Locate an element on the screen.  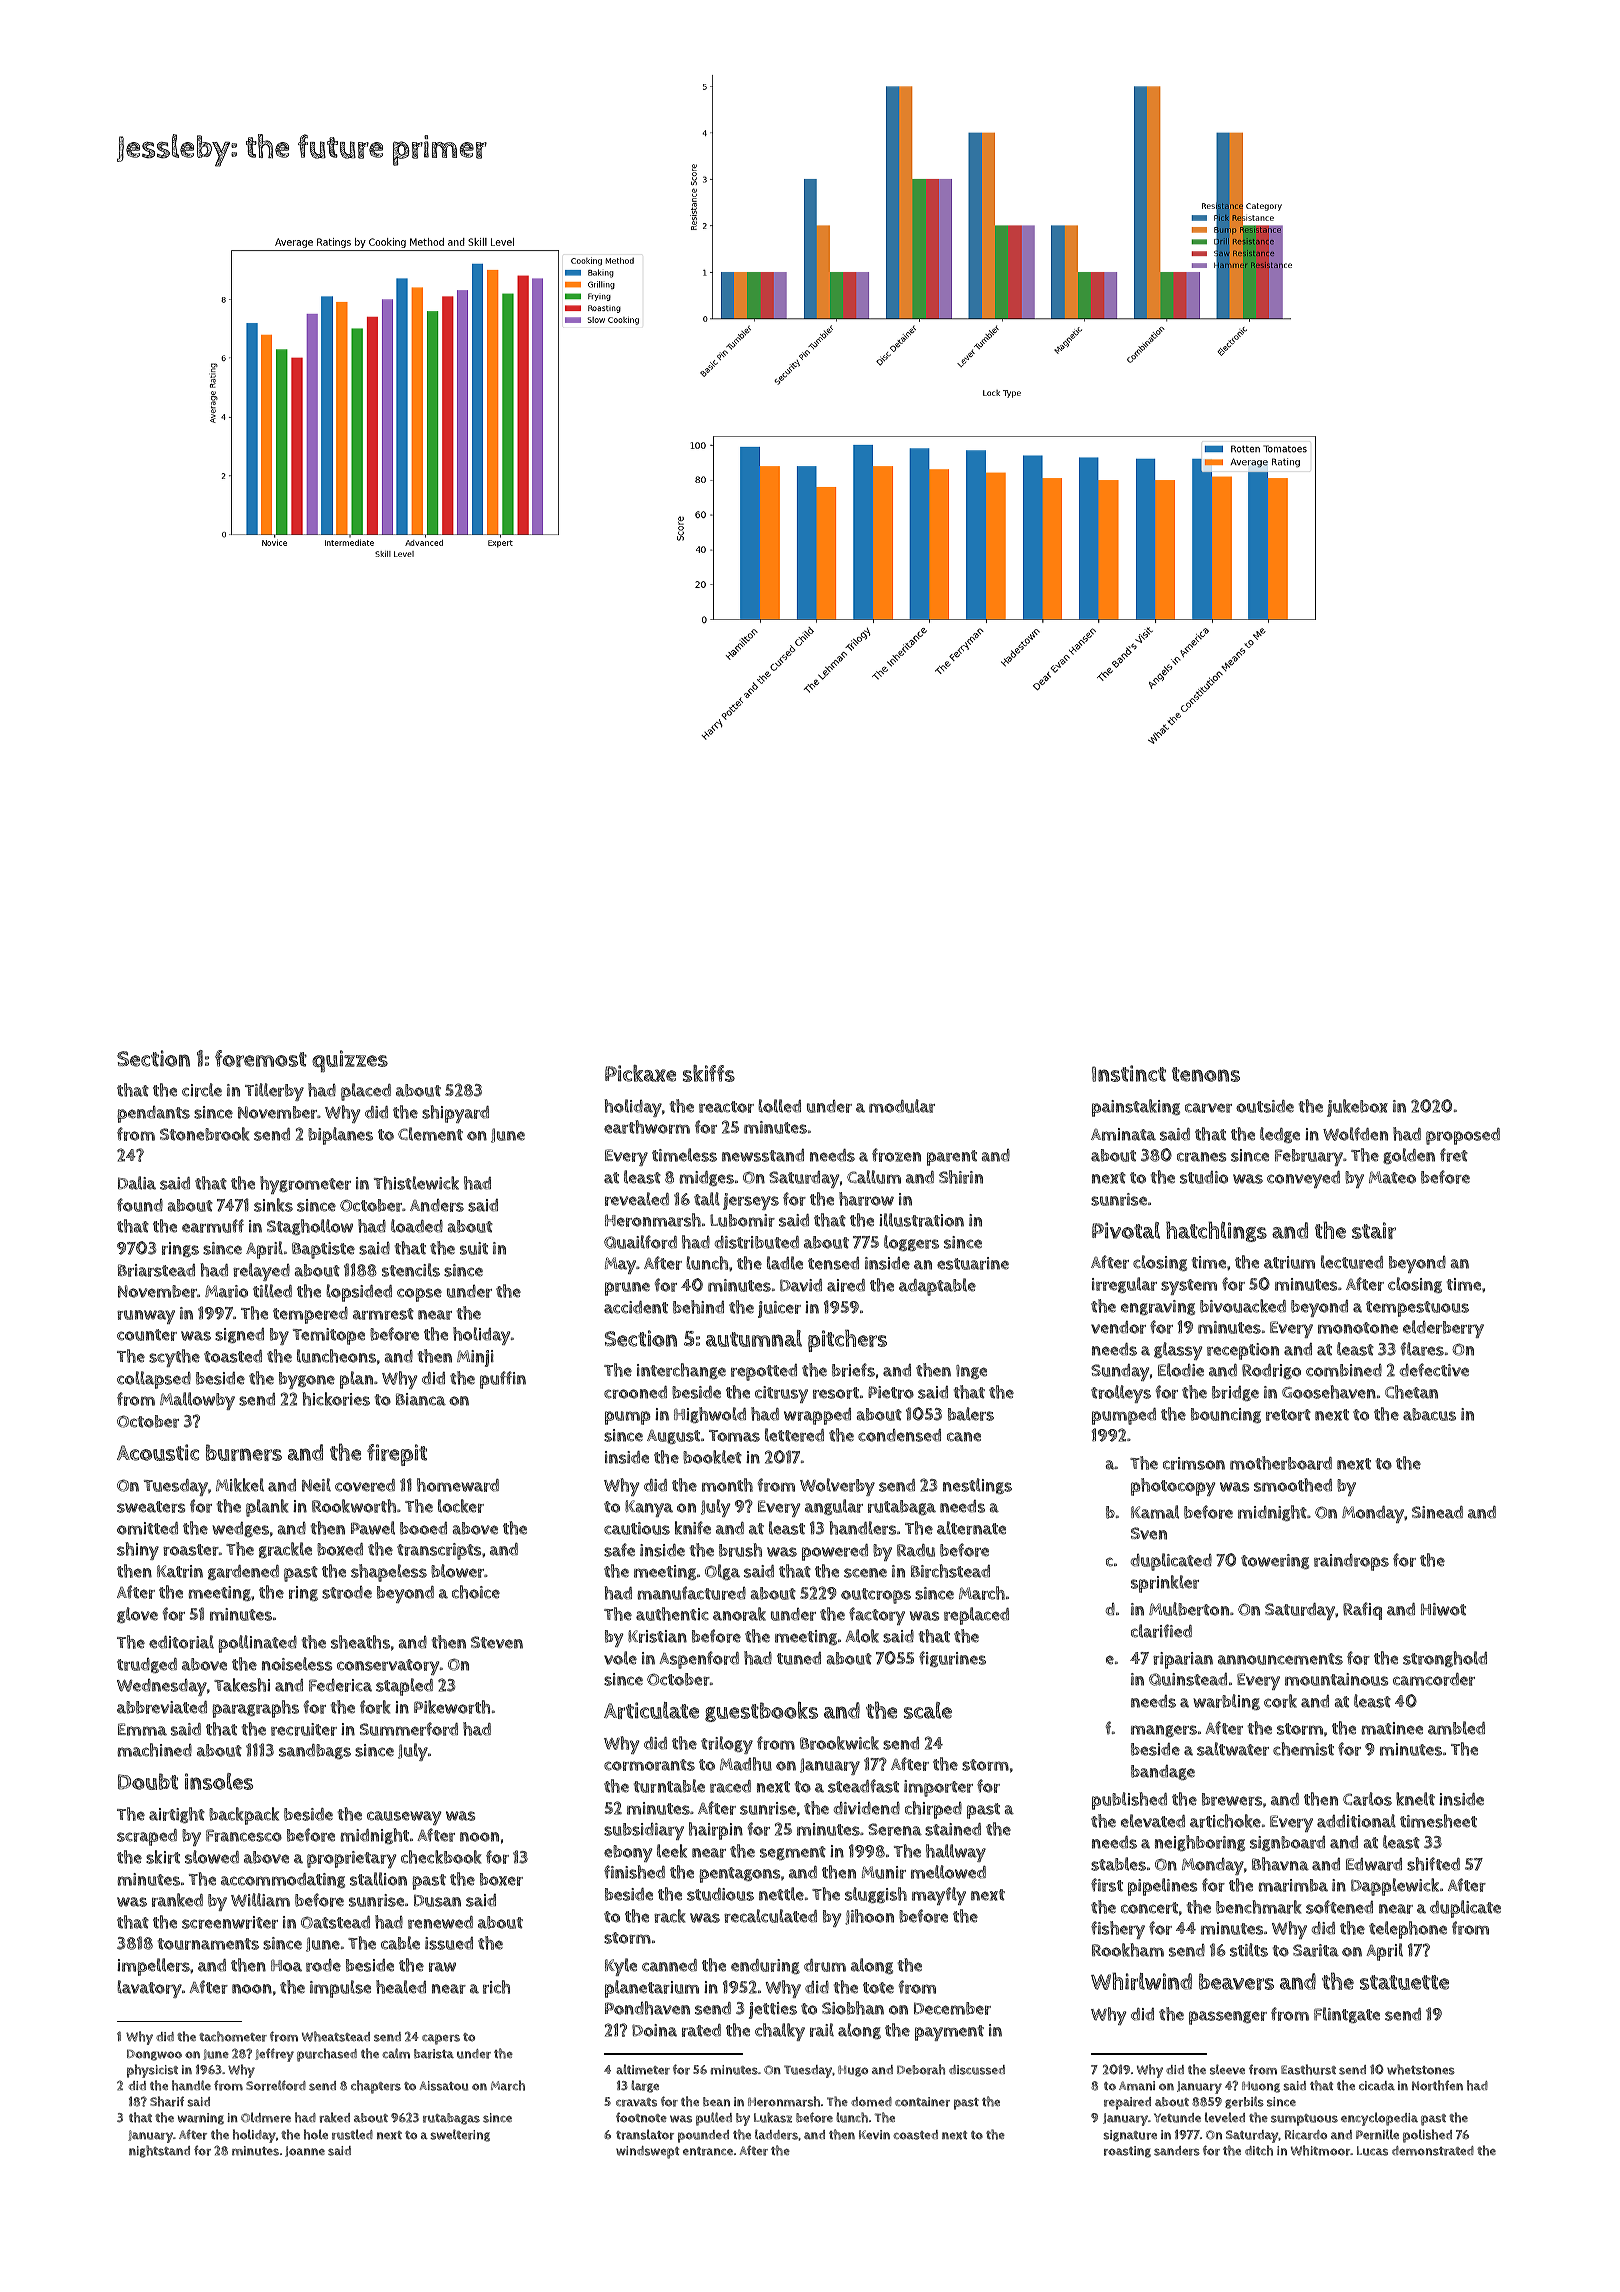
boxer is located at coordinates (501, 1879).
